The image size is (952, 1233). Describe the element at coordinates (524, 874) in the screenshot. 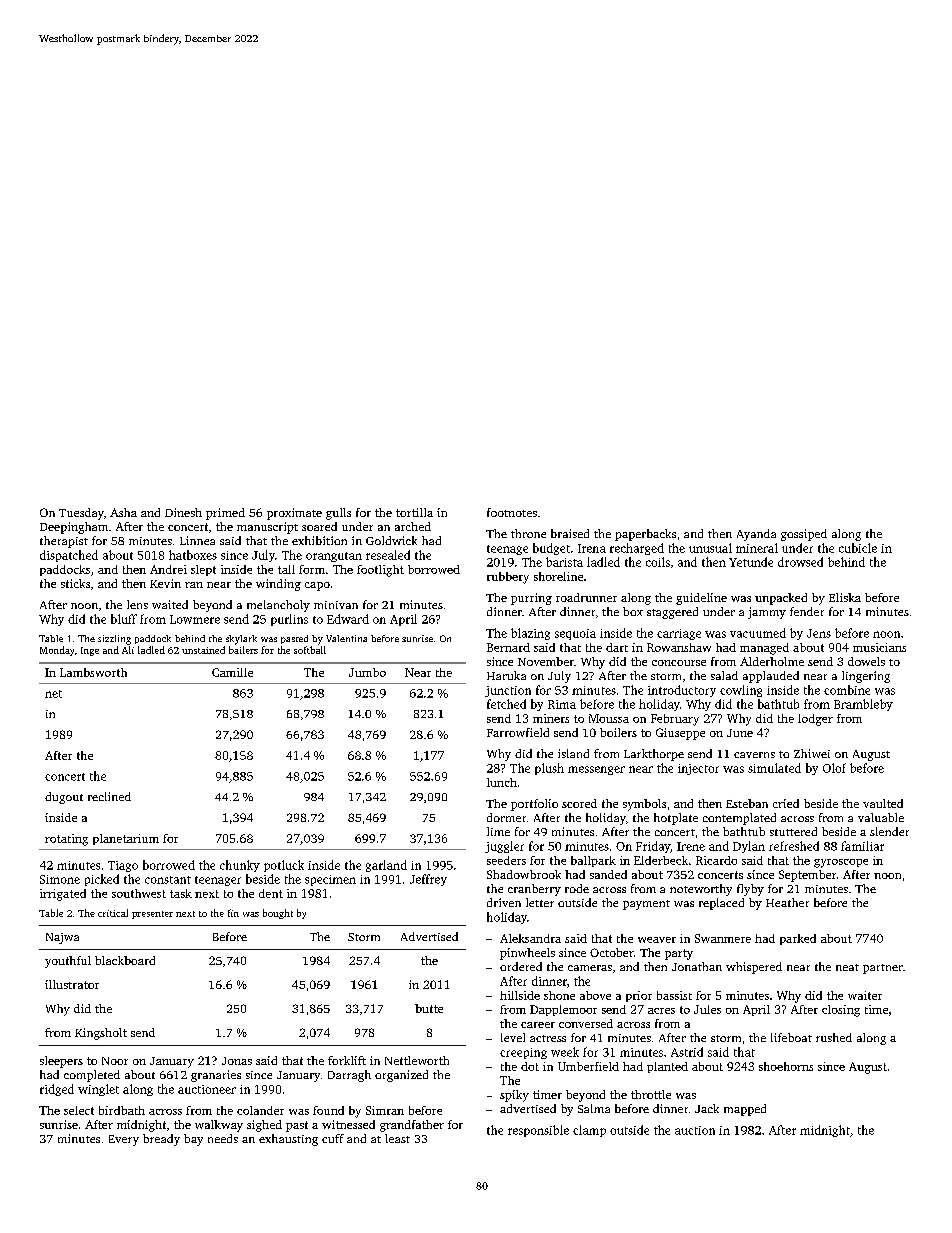

I see `Shadowbrook` at that location.
